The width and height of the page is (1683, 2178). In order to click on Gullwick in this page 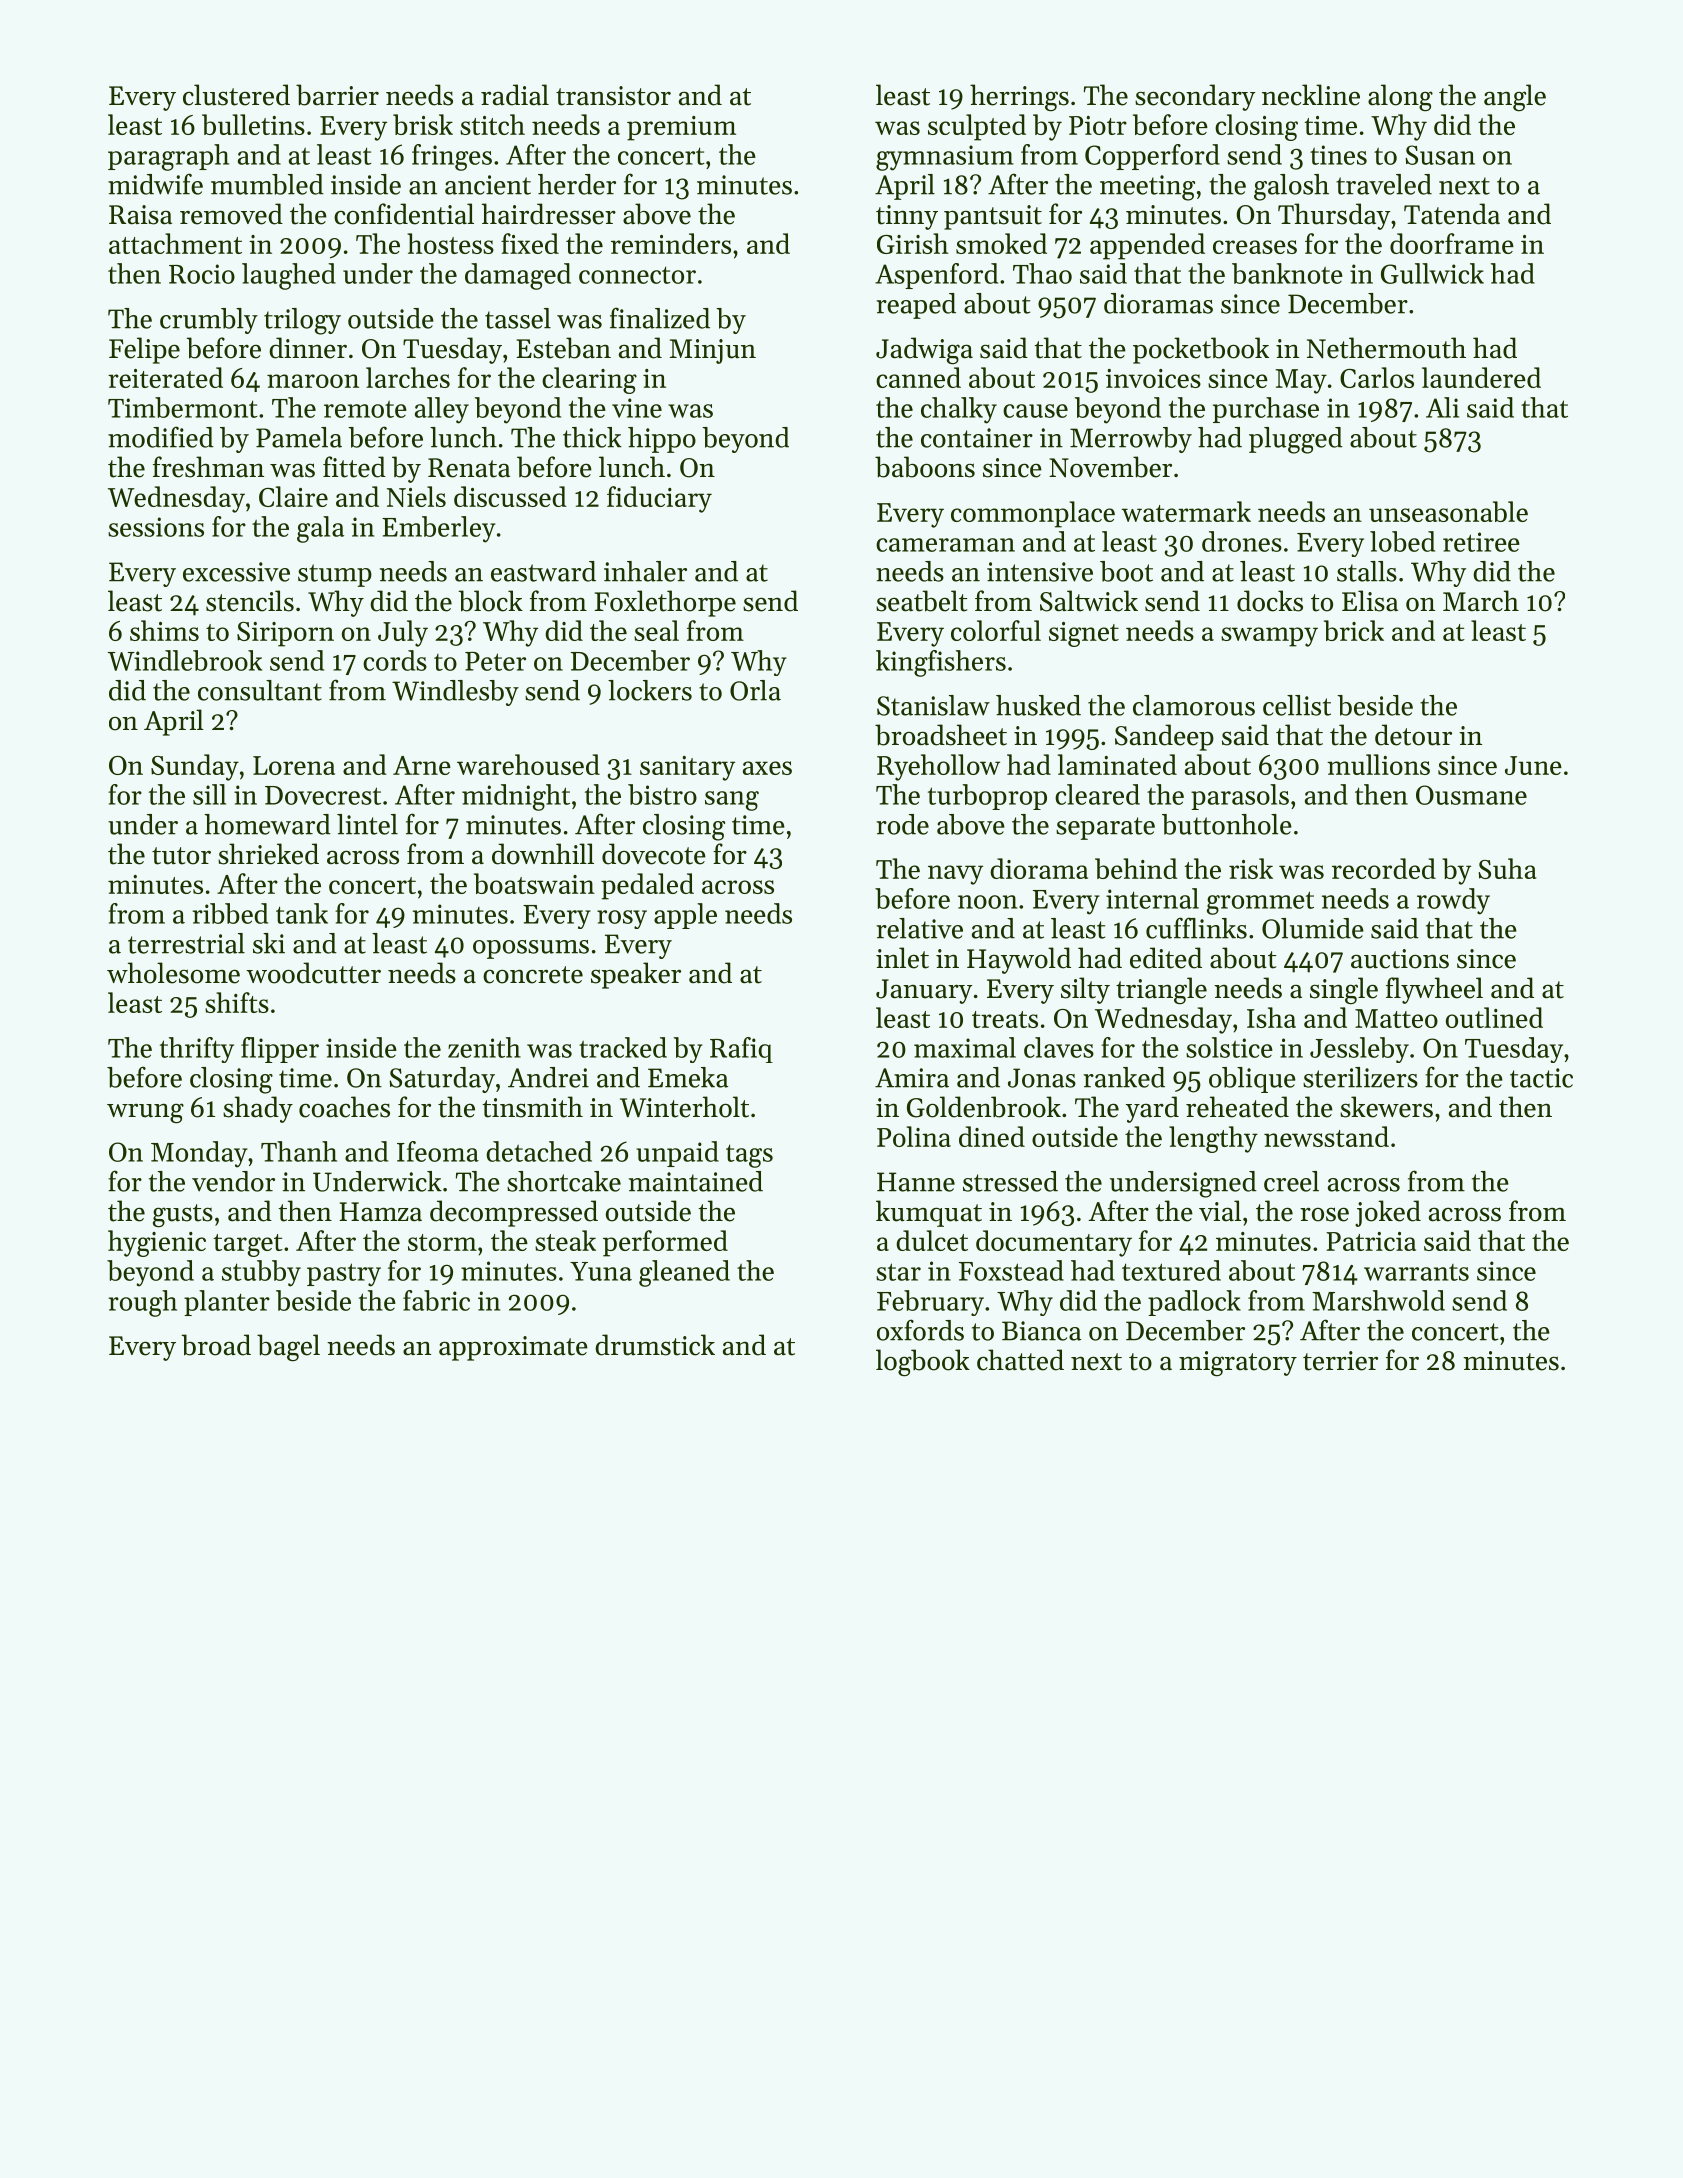, I will do `click(1432, 273)`.
